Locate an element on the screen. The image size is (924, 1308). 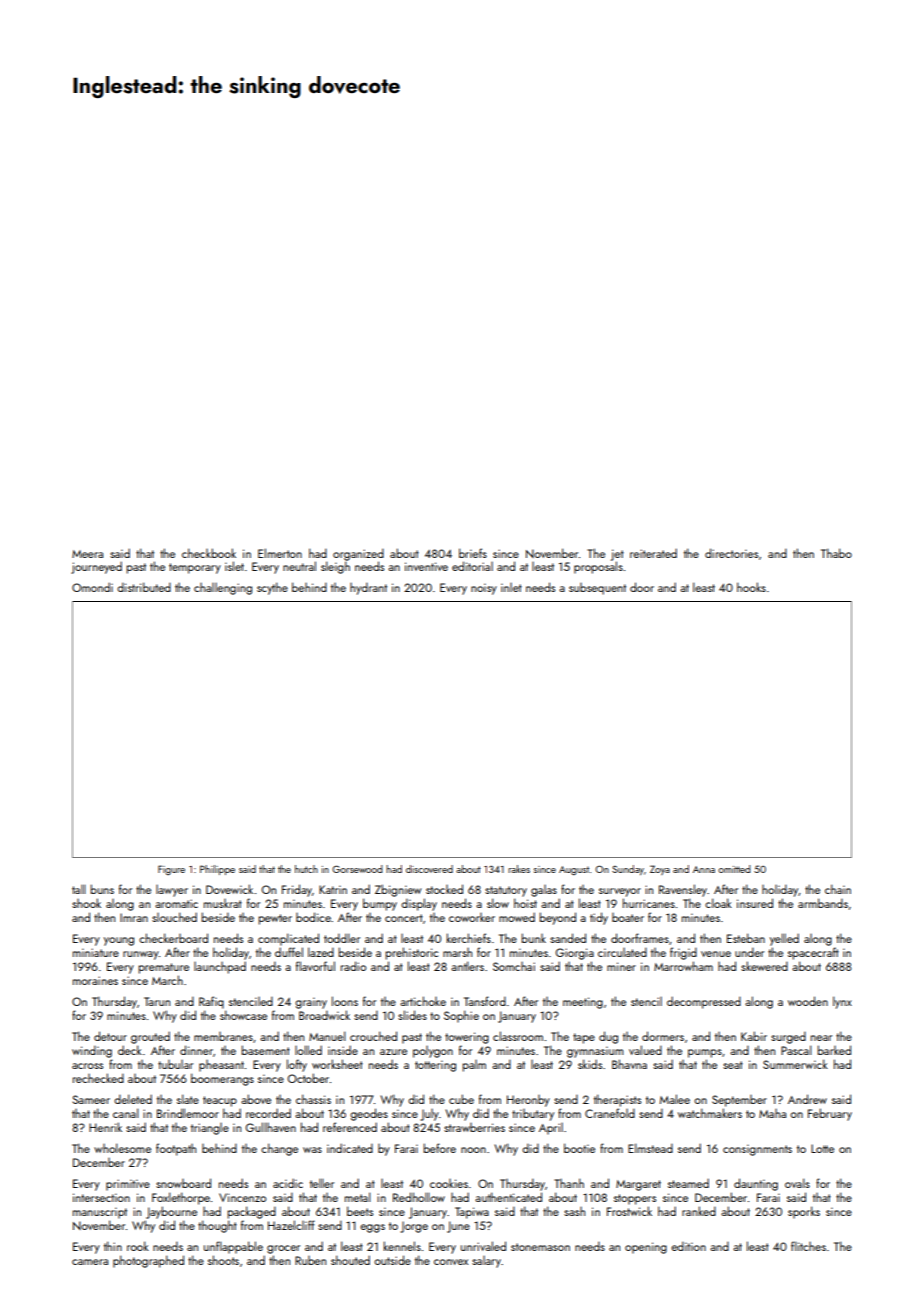
flitches is located at coordinates (808, 1246).
